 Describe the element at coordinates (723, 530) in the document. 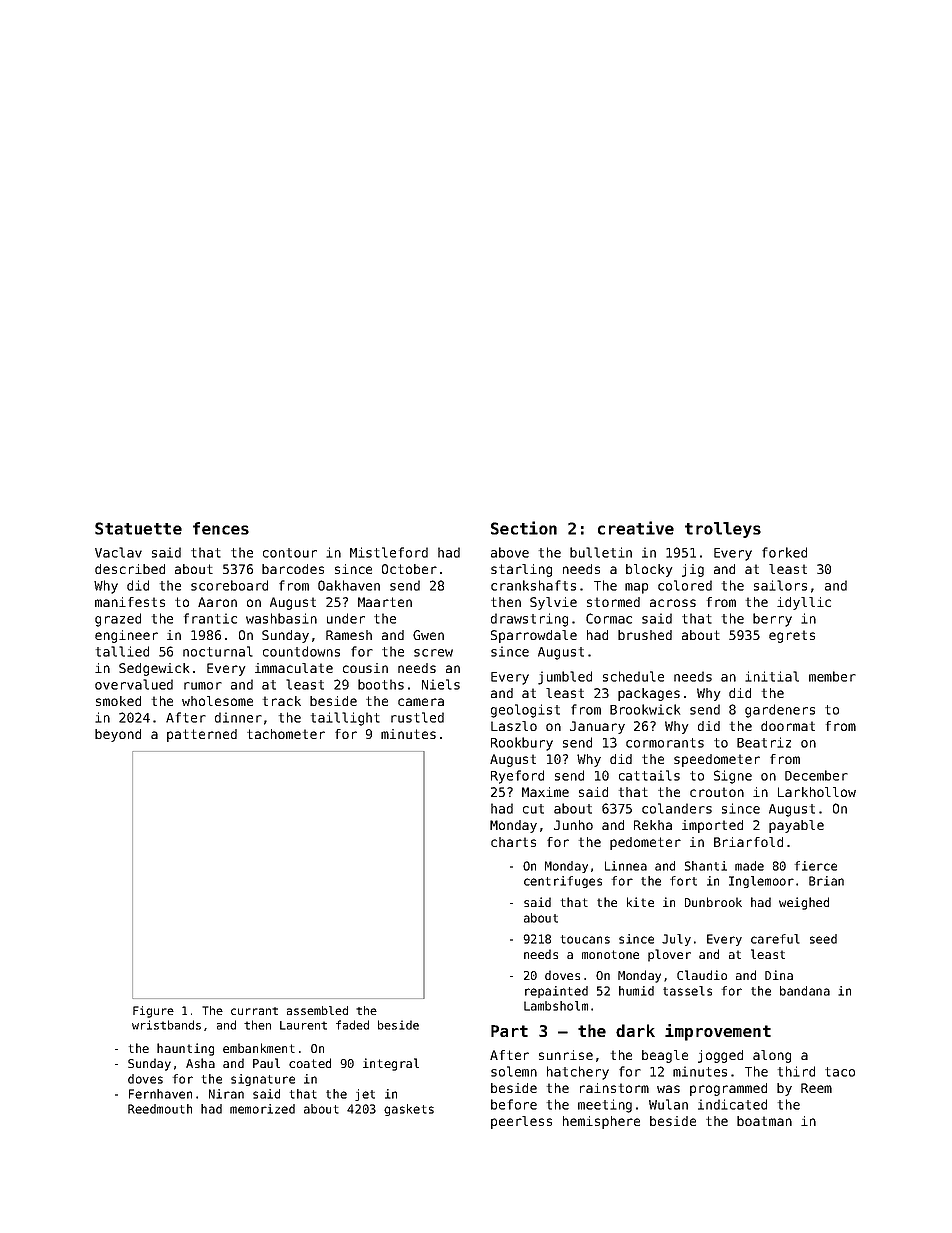

I see `trolleys` at that location.
